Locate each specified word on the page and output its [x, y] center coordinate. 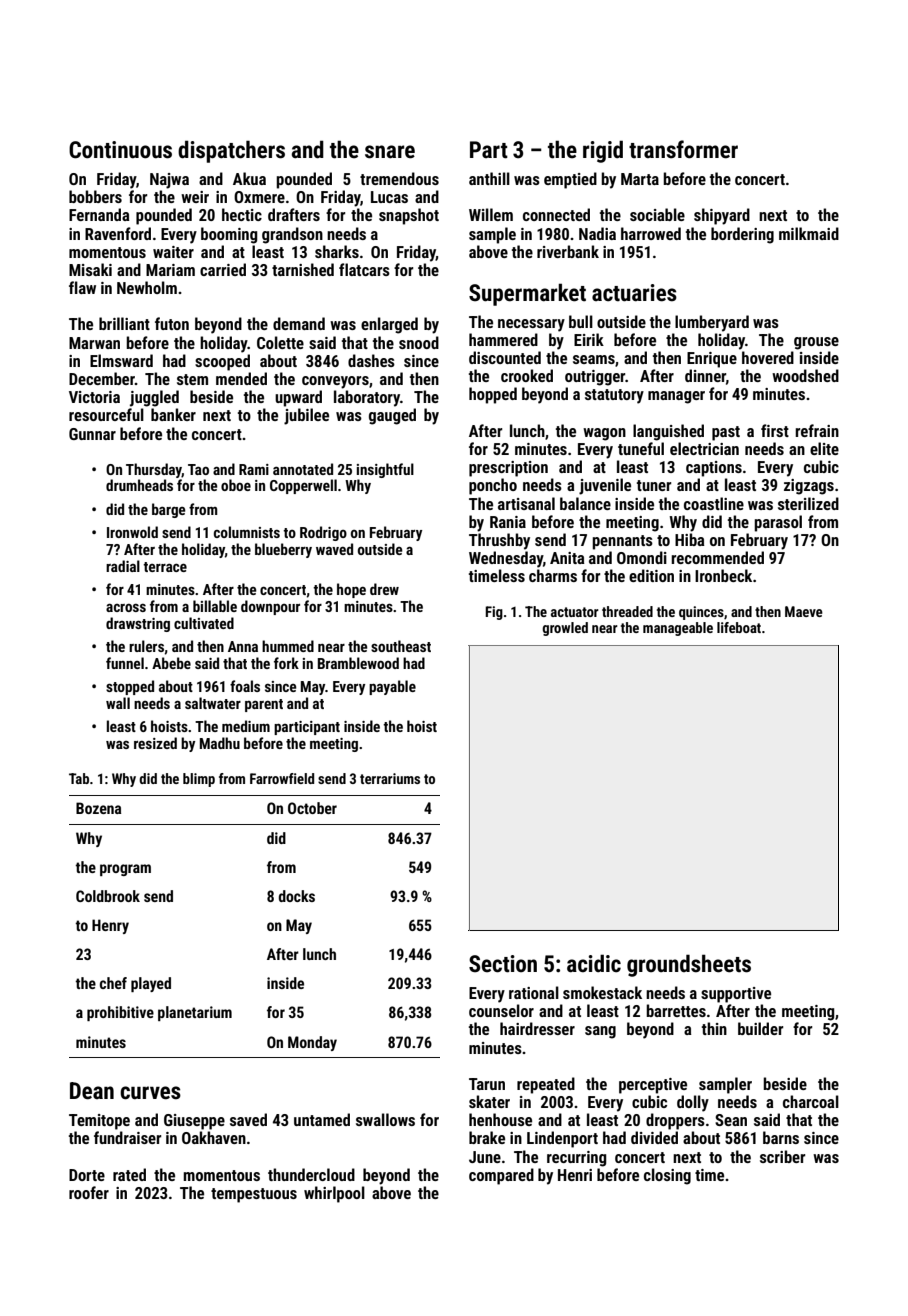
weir [195, 197]
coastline [714, 503]
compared [501, 1176]
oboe [236, 485]
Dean [92, 1091]
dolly [693, 1103]
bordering [742, 235]
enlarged [389, 325]
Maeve [804, 611]
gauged [392, 416]
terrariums [390, 778]
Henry [110, 926]
